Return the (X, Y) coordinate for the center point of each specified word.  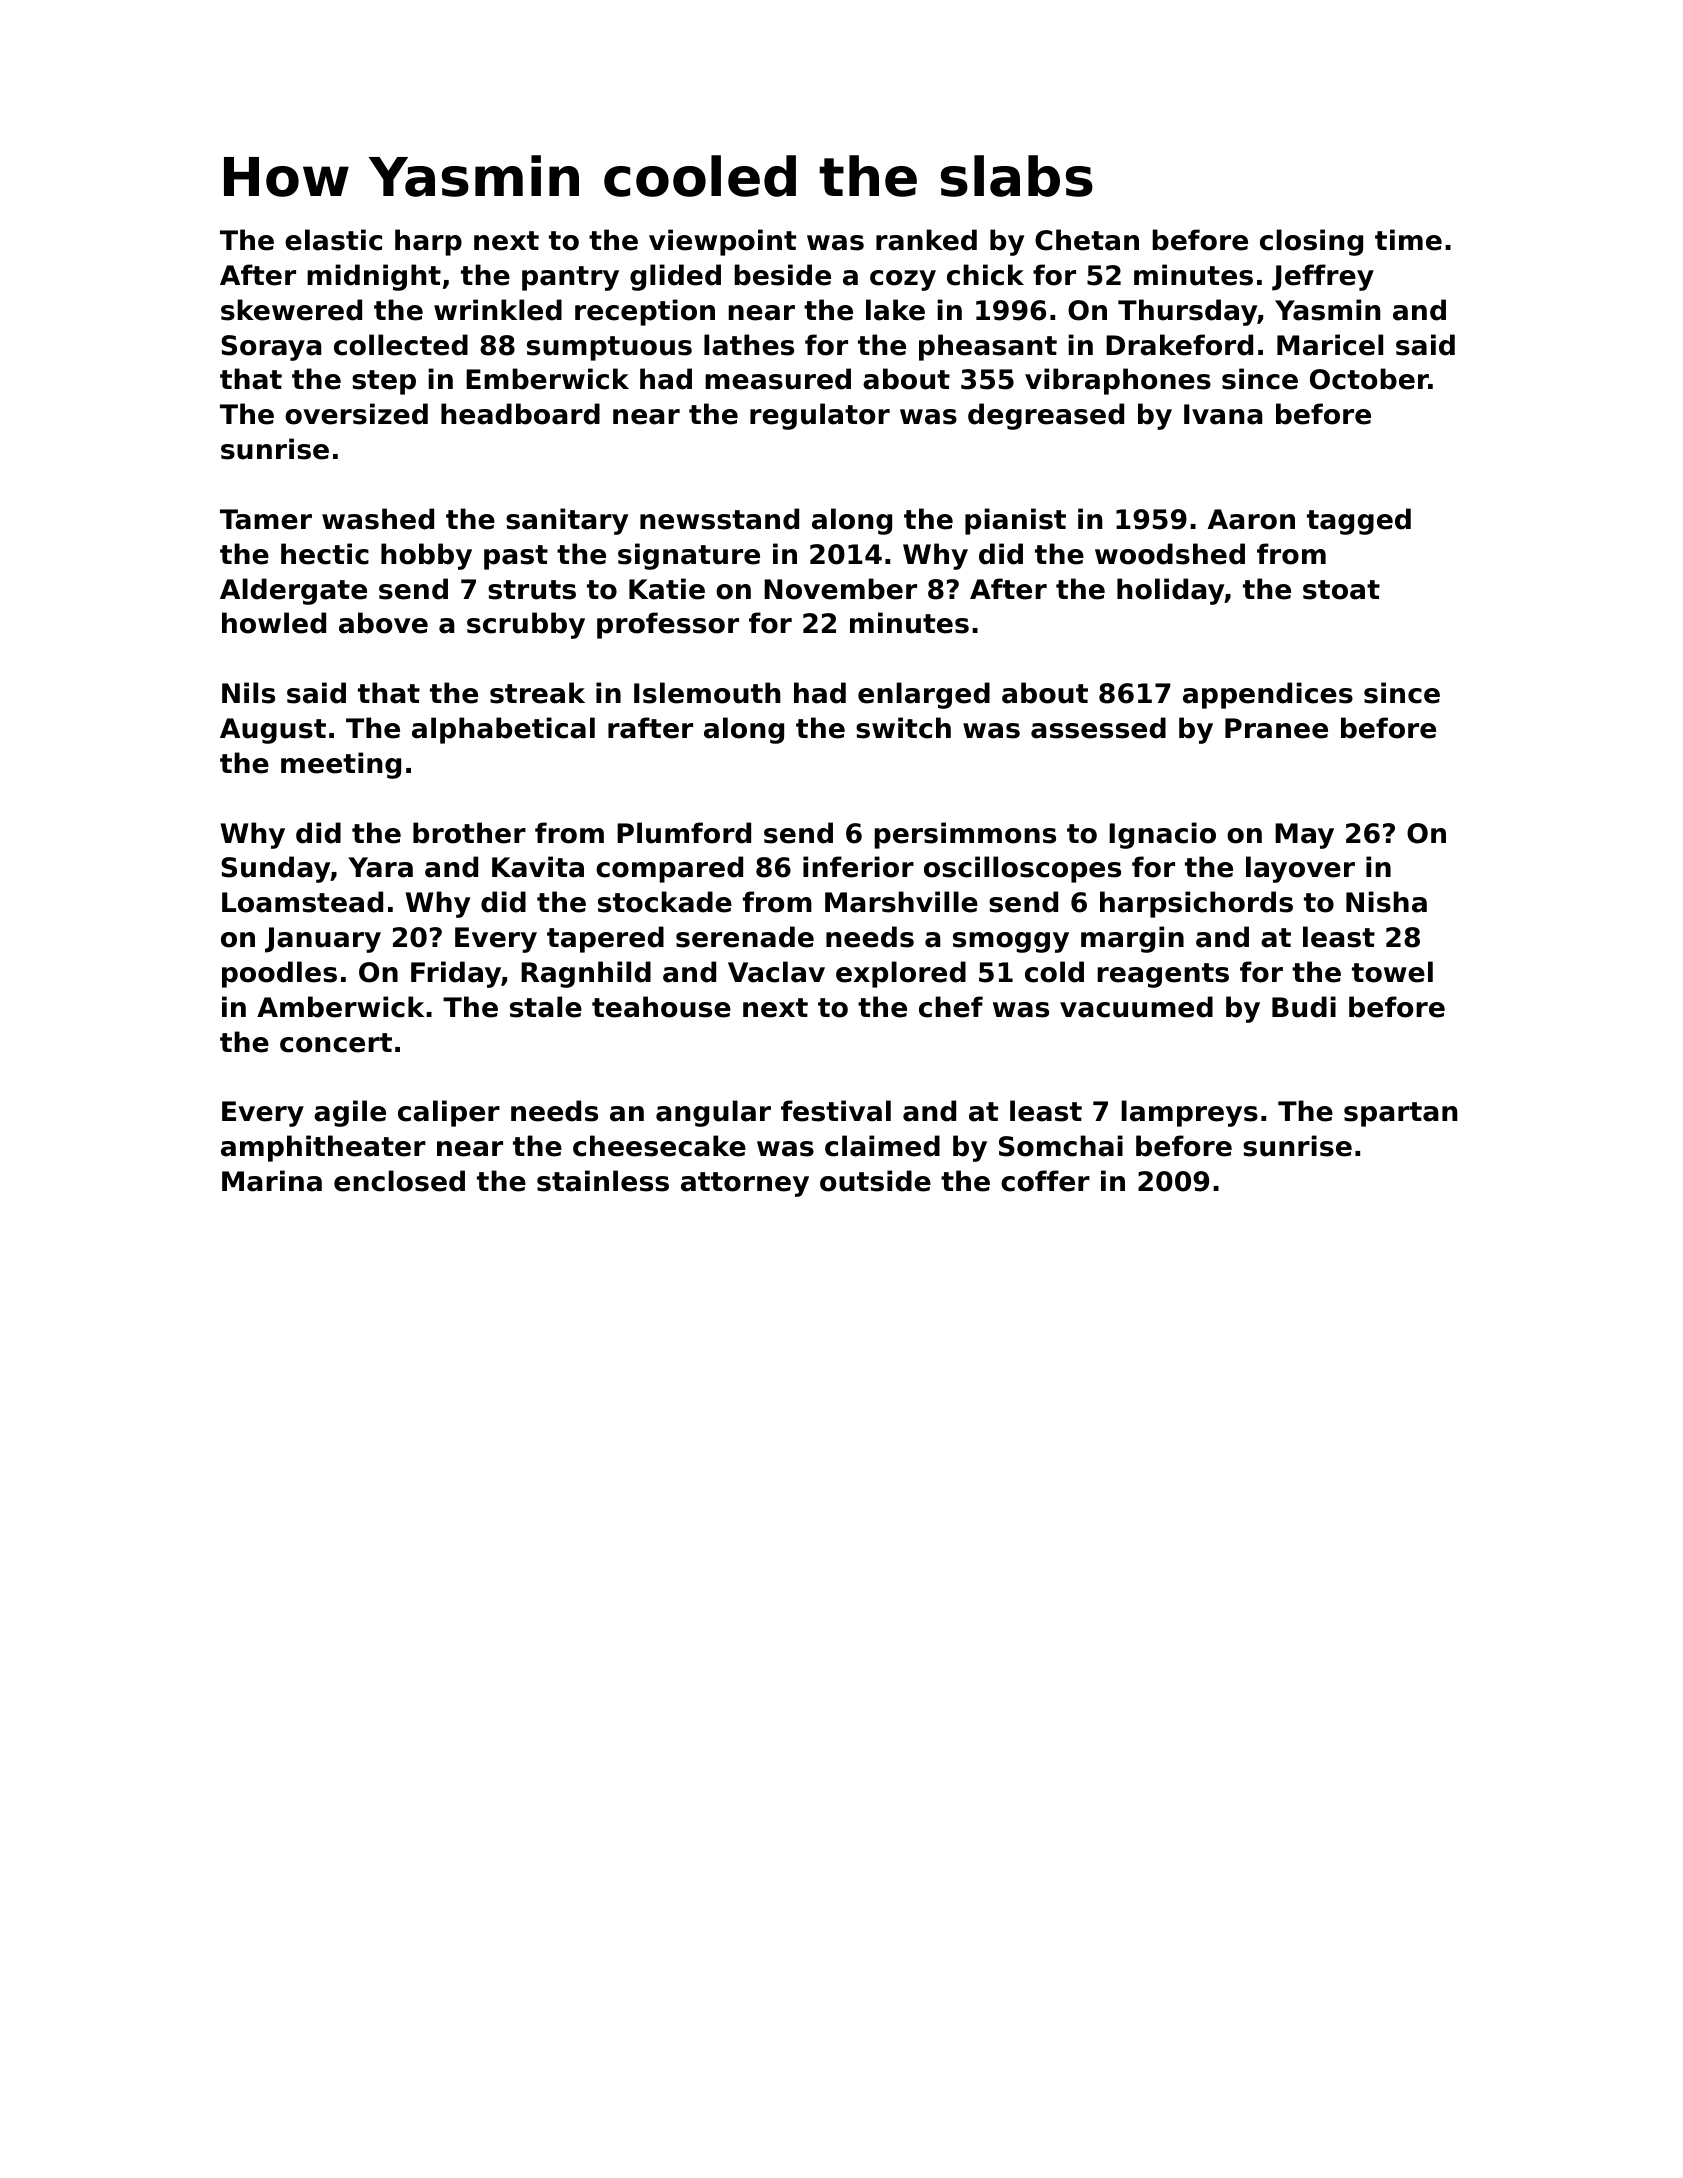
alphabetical (503, 730)
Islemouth (707, 693)
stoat (1341, 590)
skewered (291, 310)
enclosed (399, 1181)
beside (782, 275)
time (1408, 240)
